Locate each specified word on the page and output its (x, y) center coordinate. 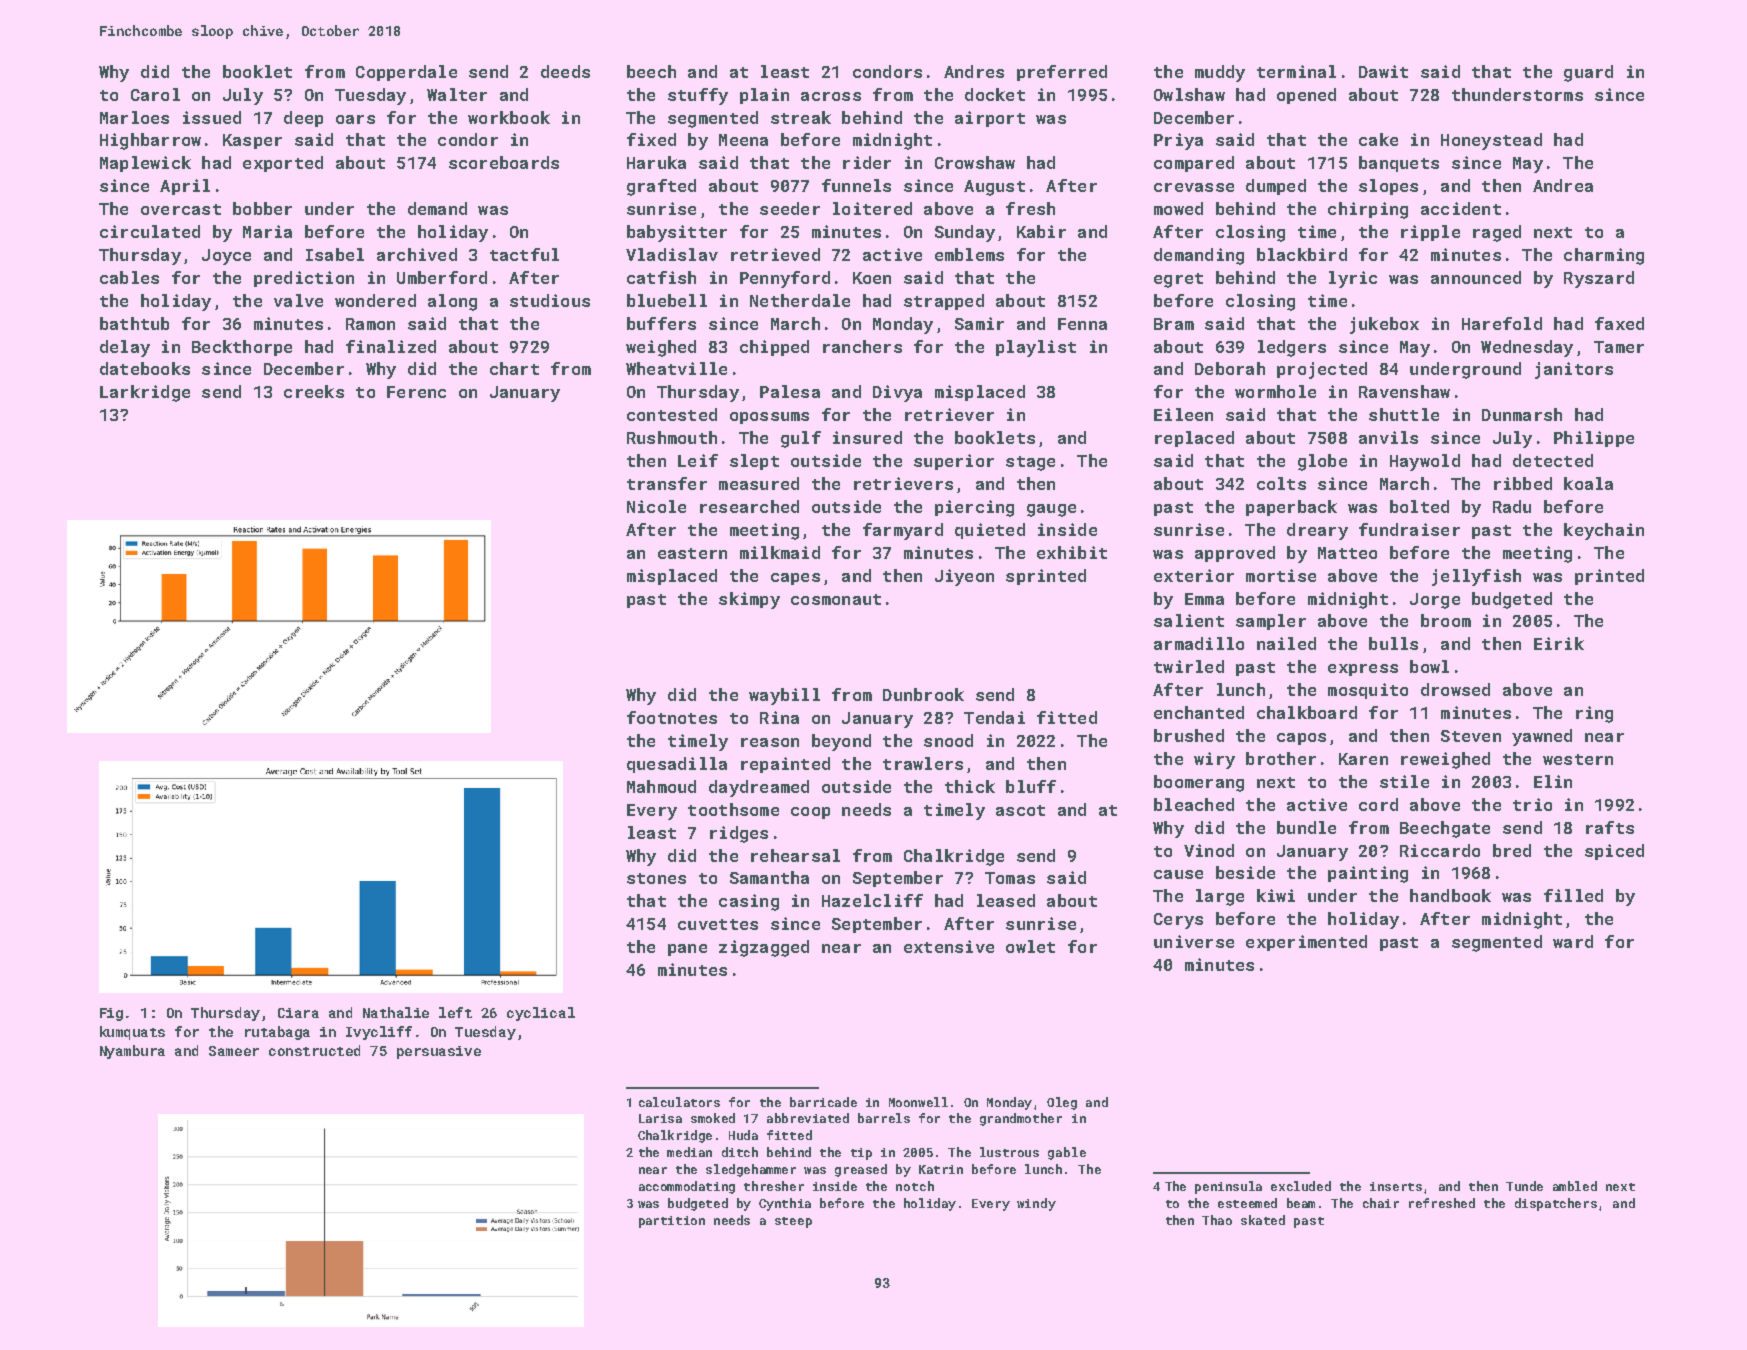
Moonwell (918, 1102)
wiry (1214, 760)
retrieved (775, 254)
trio (1532, 804)
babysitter (677, 233)
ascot (1020, 810)
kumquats (132, 1033)
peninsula (1228, 1187)
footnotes (672, 717)
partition (672, 1222)
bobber (262, 208)
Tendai (994, 717)
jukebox (1384, 325)
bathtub (134, 323)
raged (1497, 233)
